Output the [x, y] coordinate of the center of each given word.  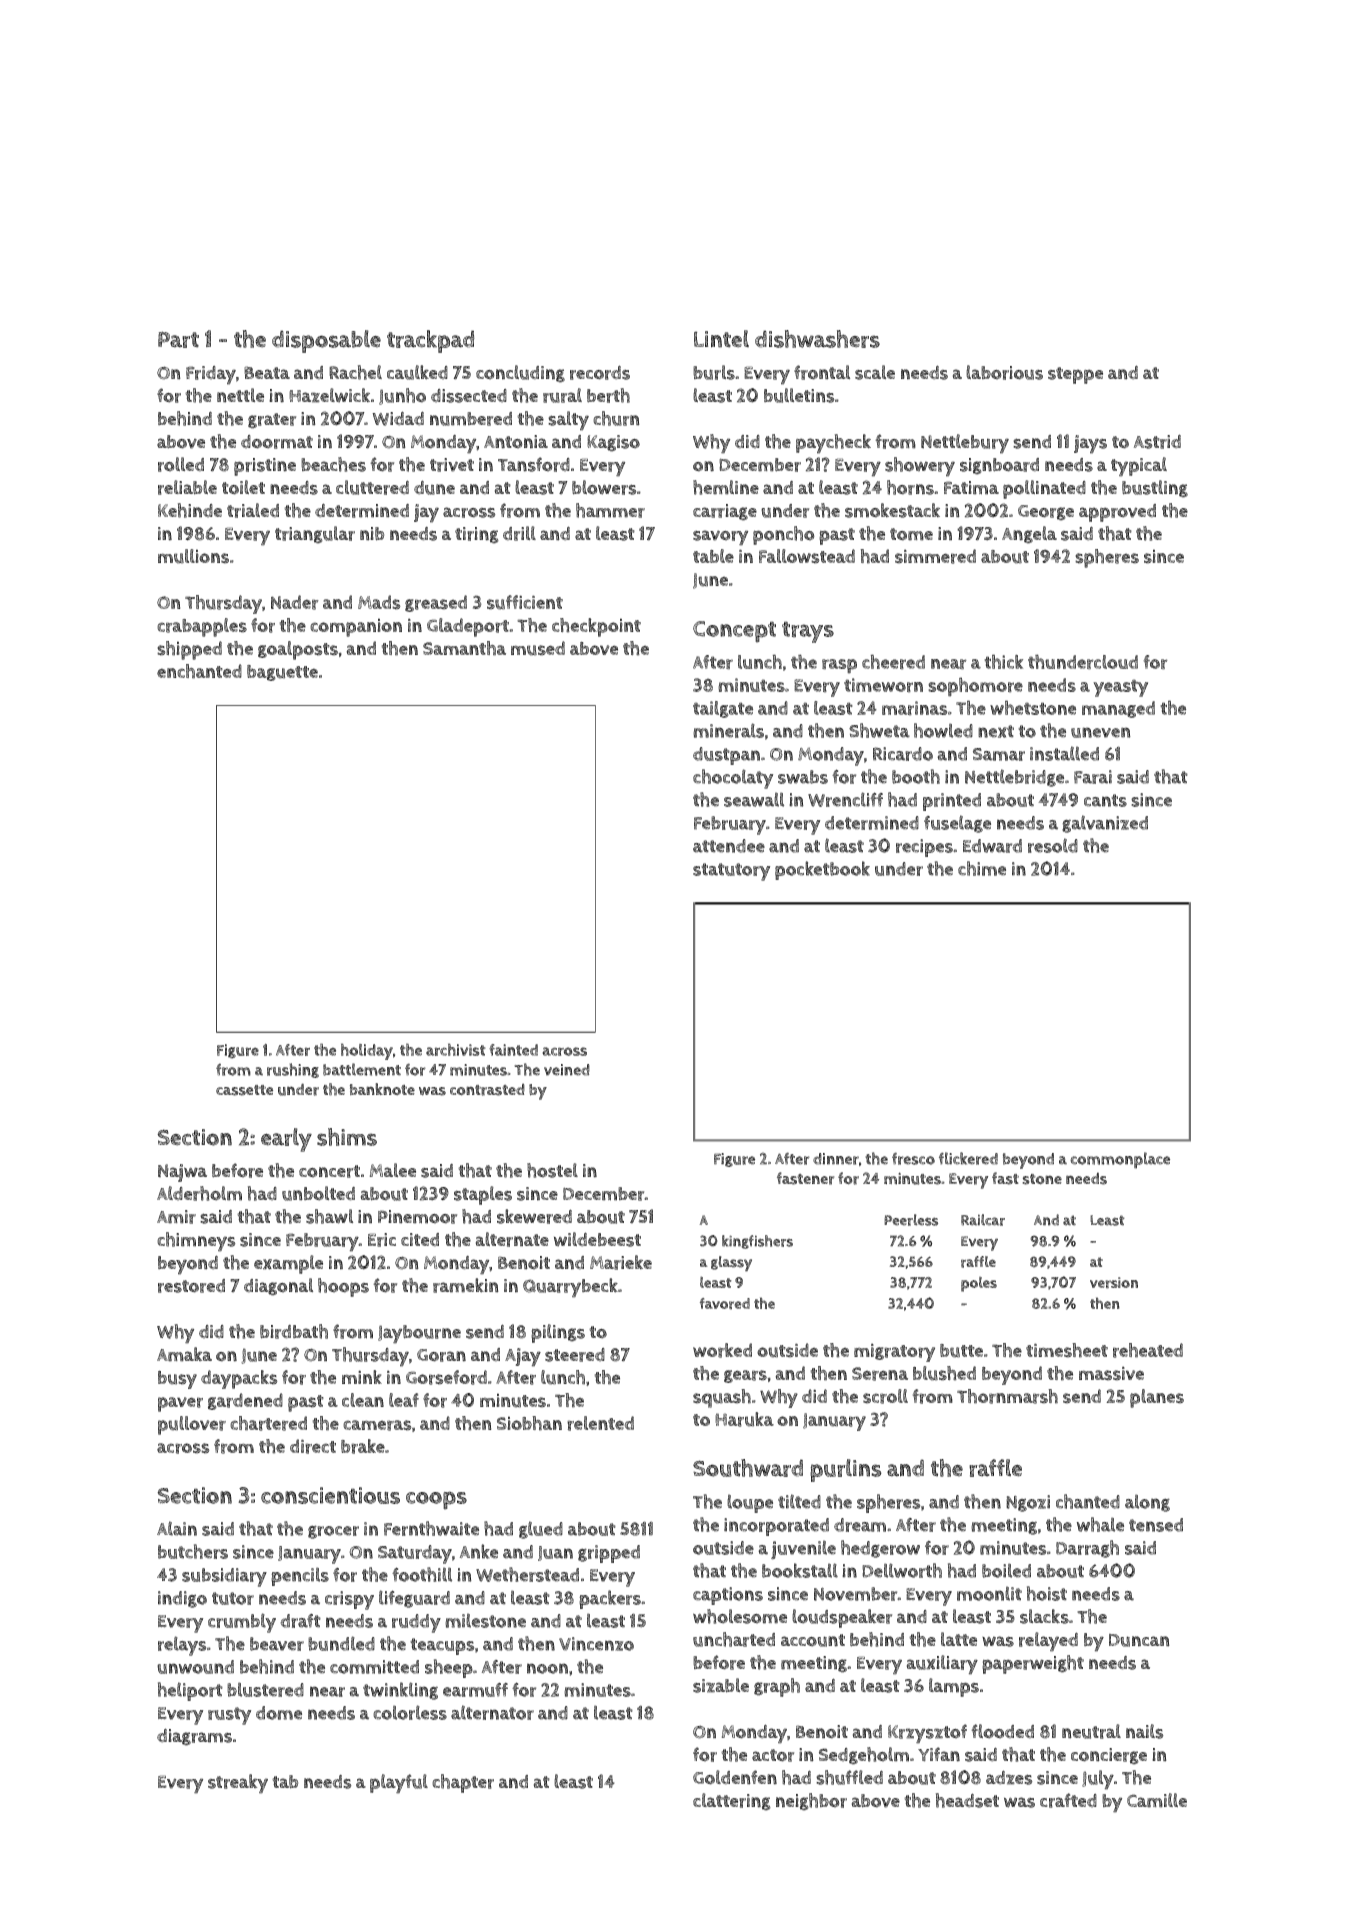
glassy [731, 1264]
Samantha [464, 648]
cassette [244, 1090]
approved [1117, 513]
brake [363, 1446]
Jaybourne [419, 1334]
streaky [238, 1784]
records [600, 372]
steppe [1075, 375]
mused [538, 648]
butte [961, 1351]
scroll [885, 1396]
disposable [326, 341]
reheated [1148, 1350]
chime [982, 868]
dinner [836, 1159]
